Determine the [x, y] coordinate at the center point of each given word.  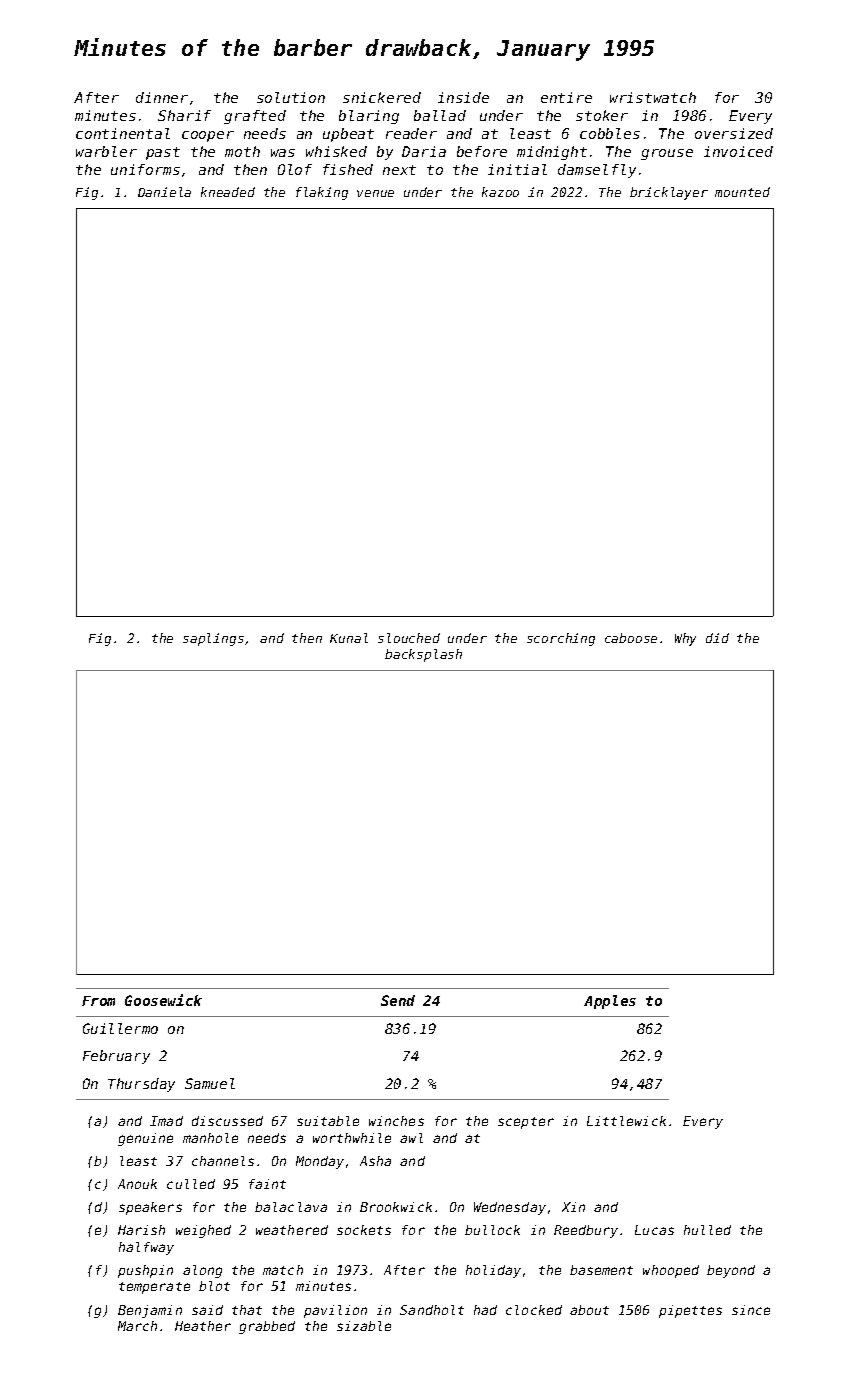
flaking [322, 193]
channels [223, 1161]
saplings [213, 639]
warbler [106, 151]
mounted [742, 192]
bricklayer [669, 193]
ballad [440, 115]
